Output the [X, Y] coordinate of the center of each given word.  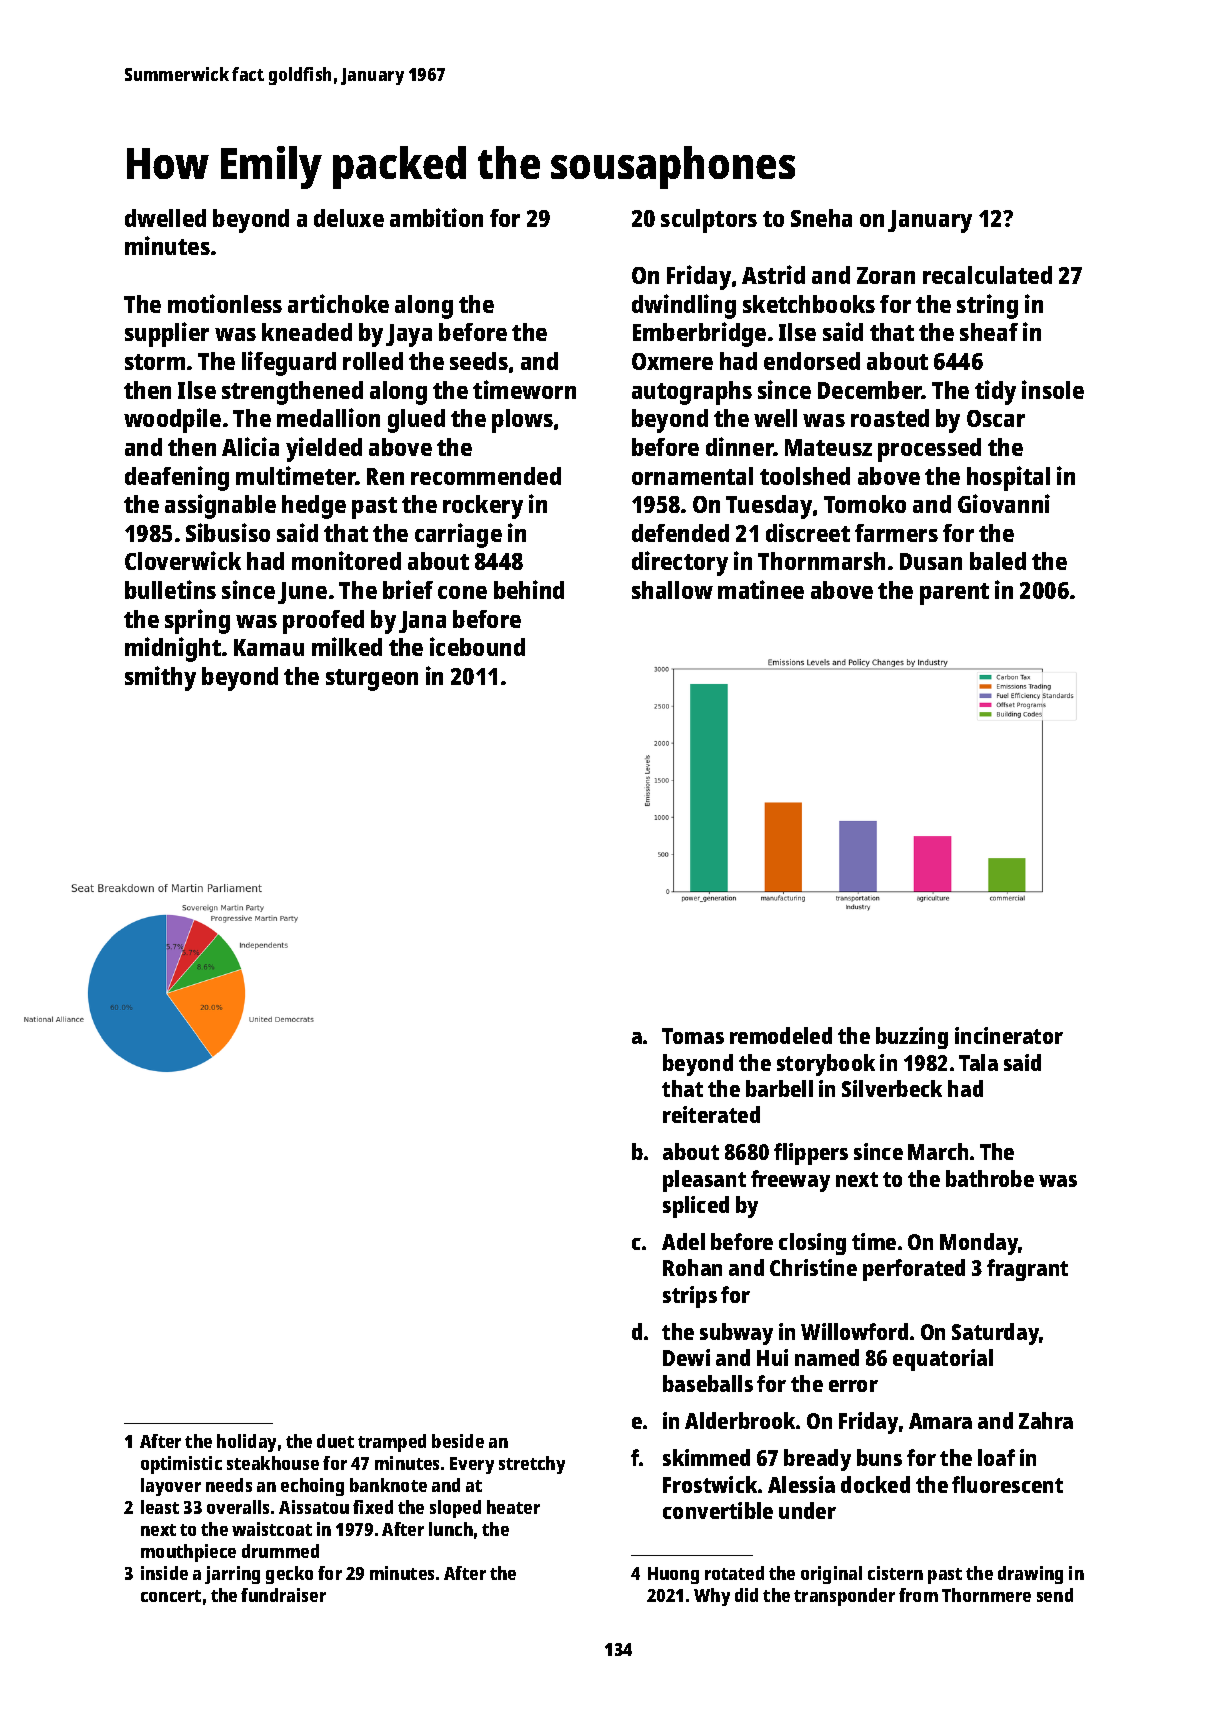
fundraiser [283, 1595]
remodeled [781, 1035]
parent [954, 594]
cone [462, 592]
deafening [177, 478]
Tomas [693, 1036]
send [1055, 1595]
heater [513, 1507]
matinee [761, 589]
